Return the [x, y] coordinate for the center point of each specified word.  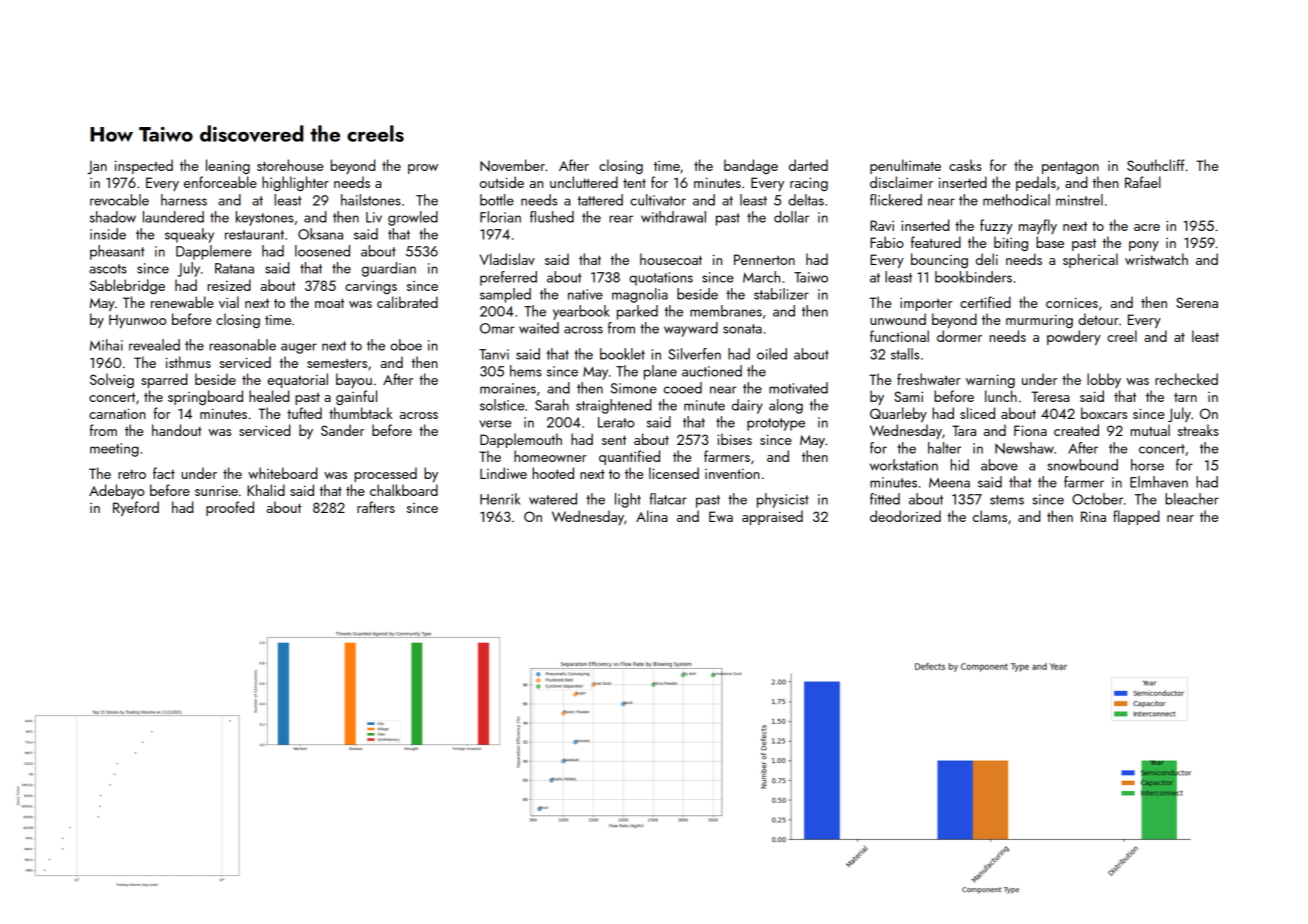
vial [229, 302]
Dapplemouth [521, 440]
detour [1098, 319]
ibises [734, 439]
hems [526, 371]
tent [634, 183]
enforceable [220, 182]
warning [990, 381]
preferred [508, 278]
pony [1144, 246]
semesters [337, 363]
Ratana [234, 268]
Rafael [1143, 182]
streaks [1198, 430]
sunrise [216, 491]
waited [539, 328]
